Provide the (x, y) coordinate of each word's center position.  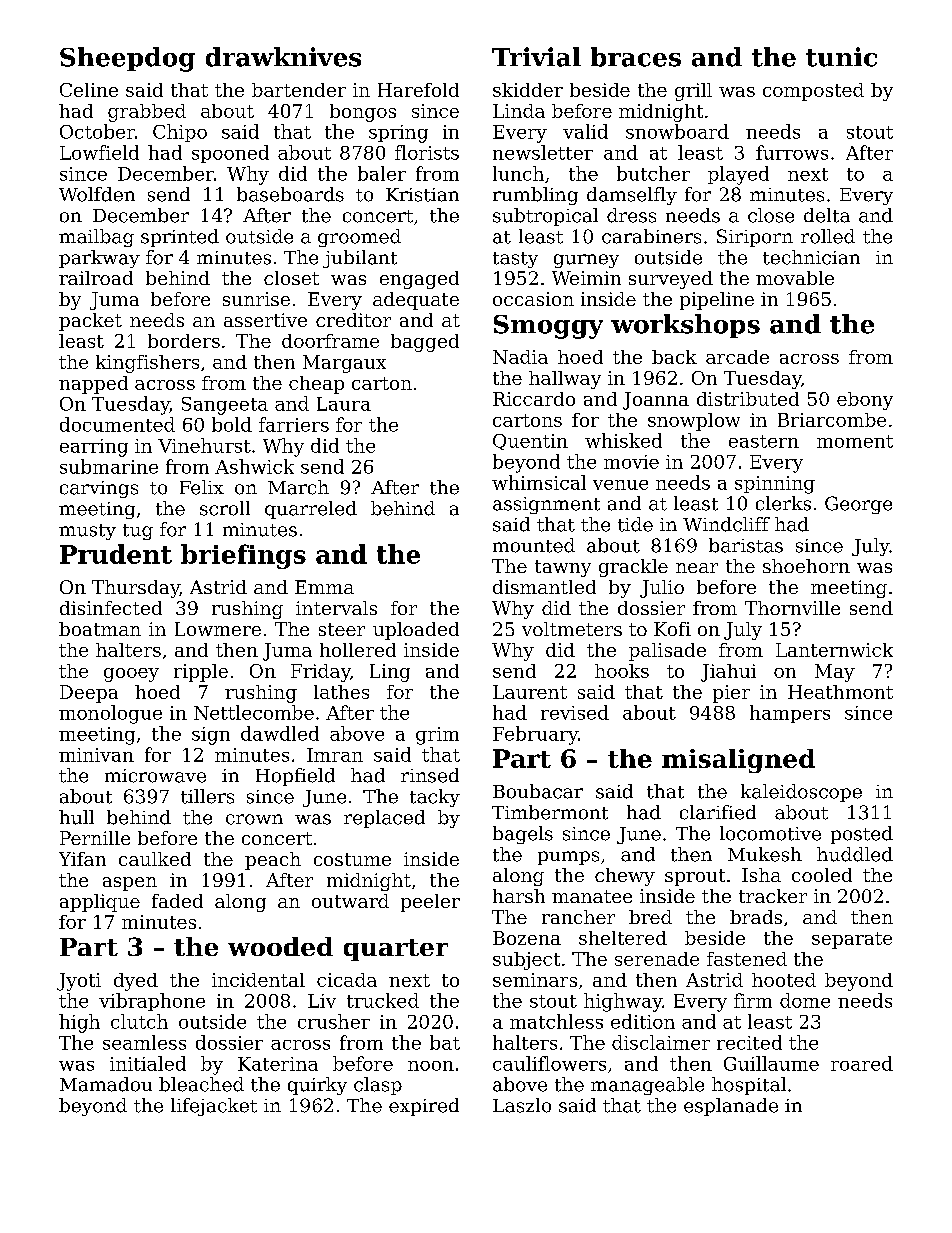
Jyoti (79, 982)
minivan (96, 755)
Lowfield (99, 152)
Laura (344, 404)
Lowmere (218, 629)
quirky (317, 1086)
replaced (384, 819)
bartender (299, 90)
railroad (96, 278)
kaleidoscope (801, 793)
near (697, 568)
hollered (358, 650)
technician (811, 257)
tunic (841, 57)
